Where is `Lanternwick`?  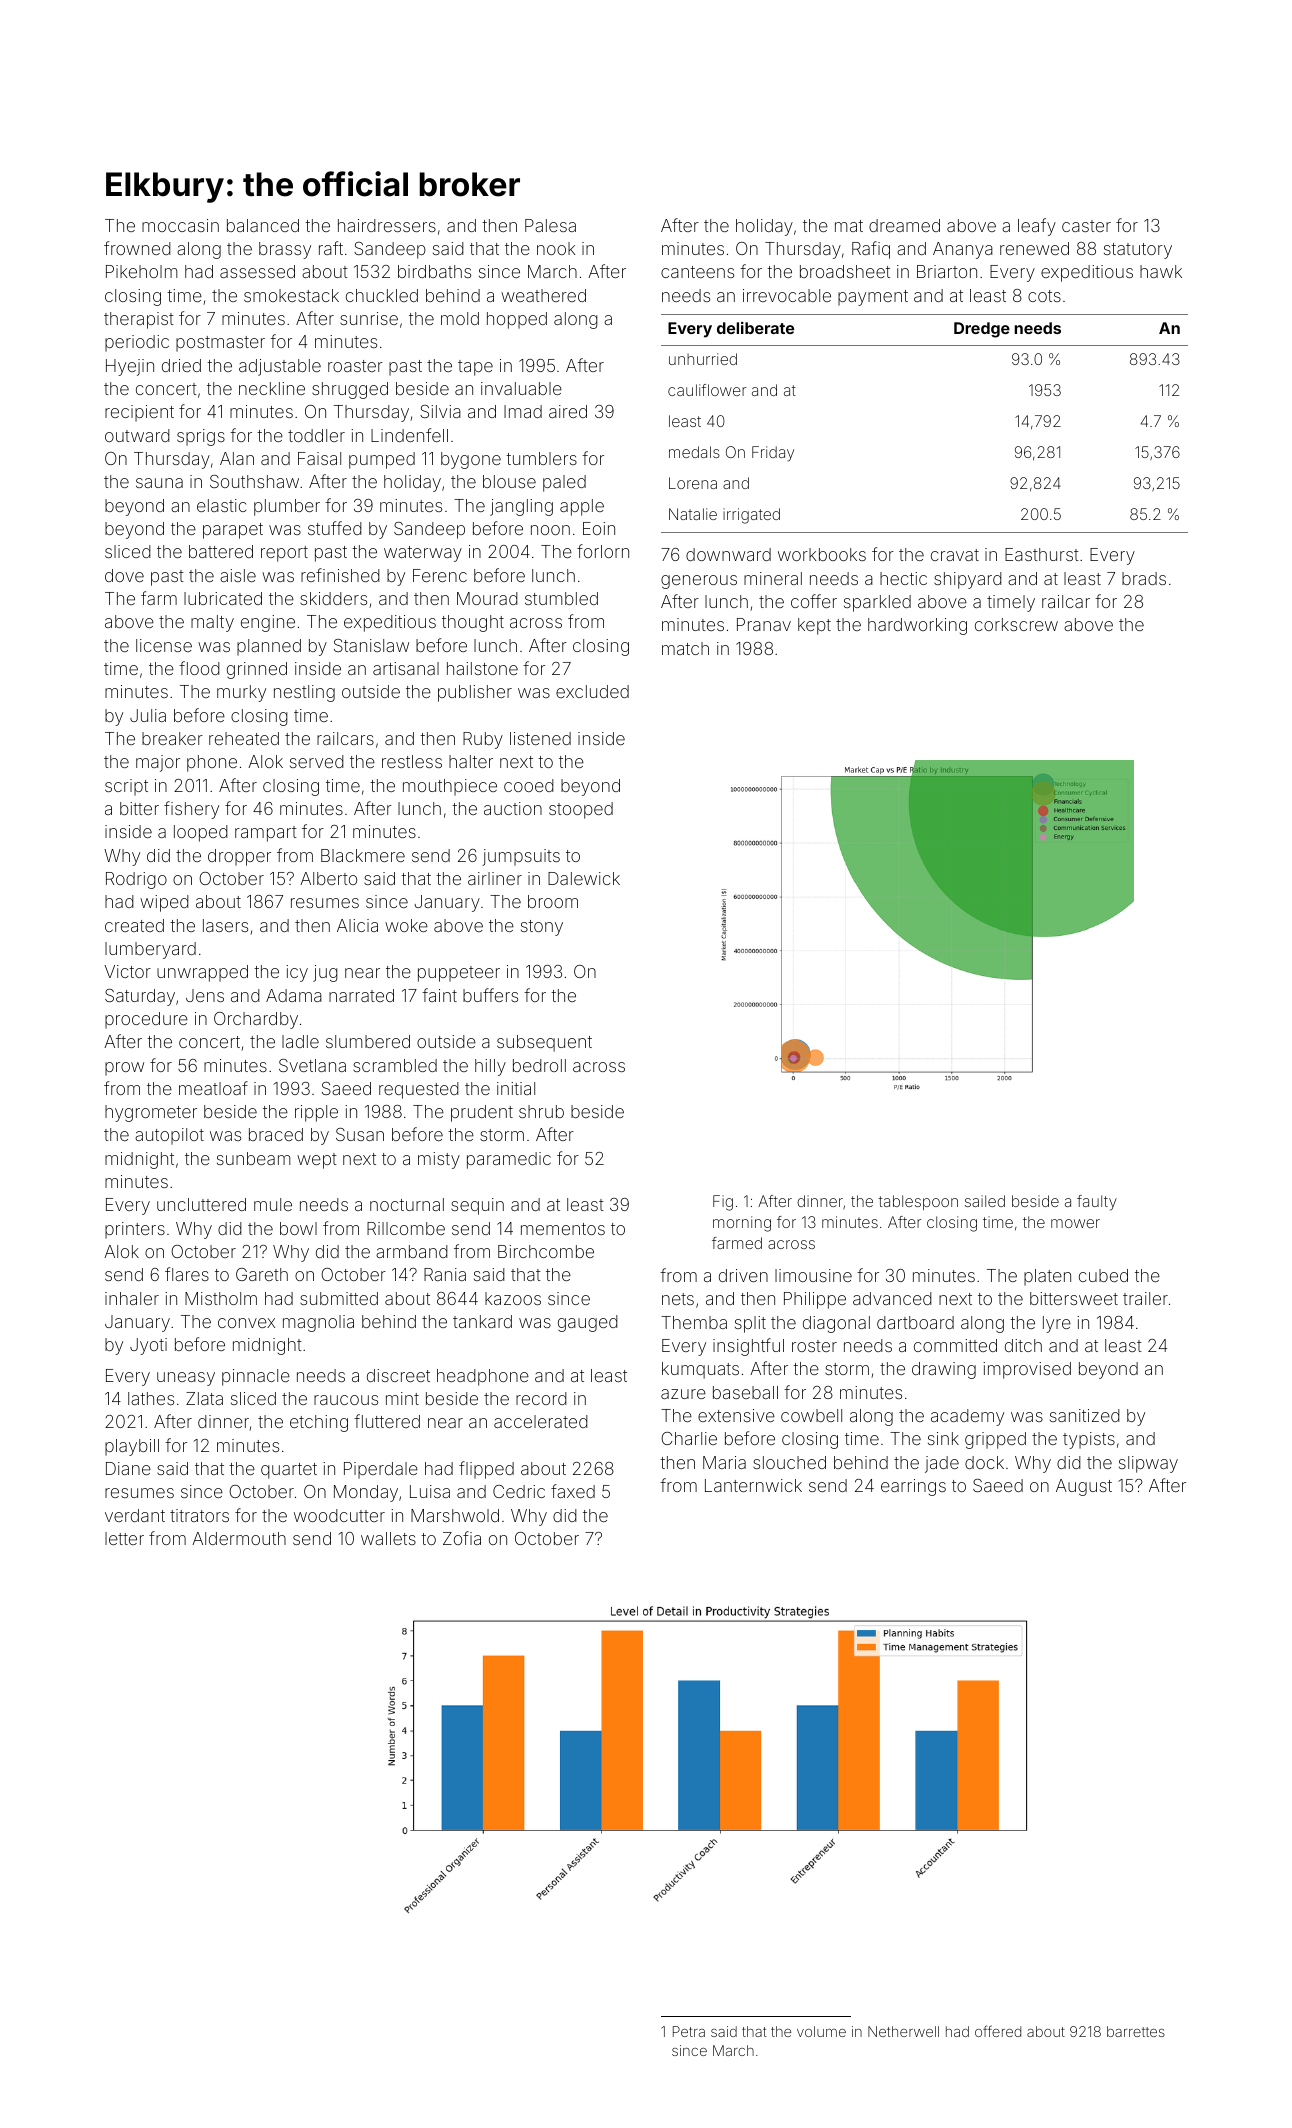 Lanternwick is located at coordinates (753, 1485).
